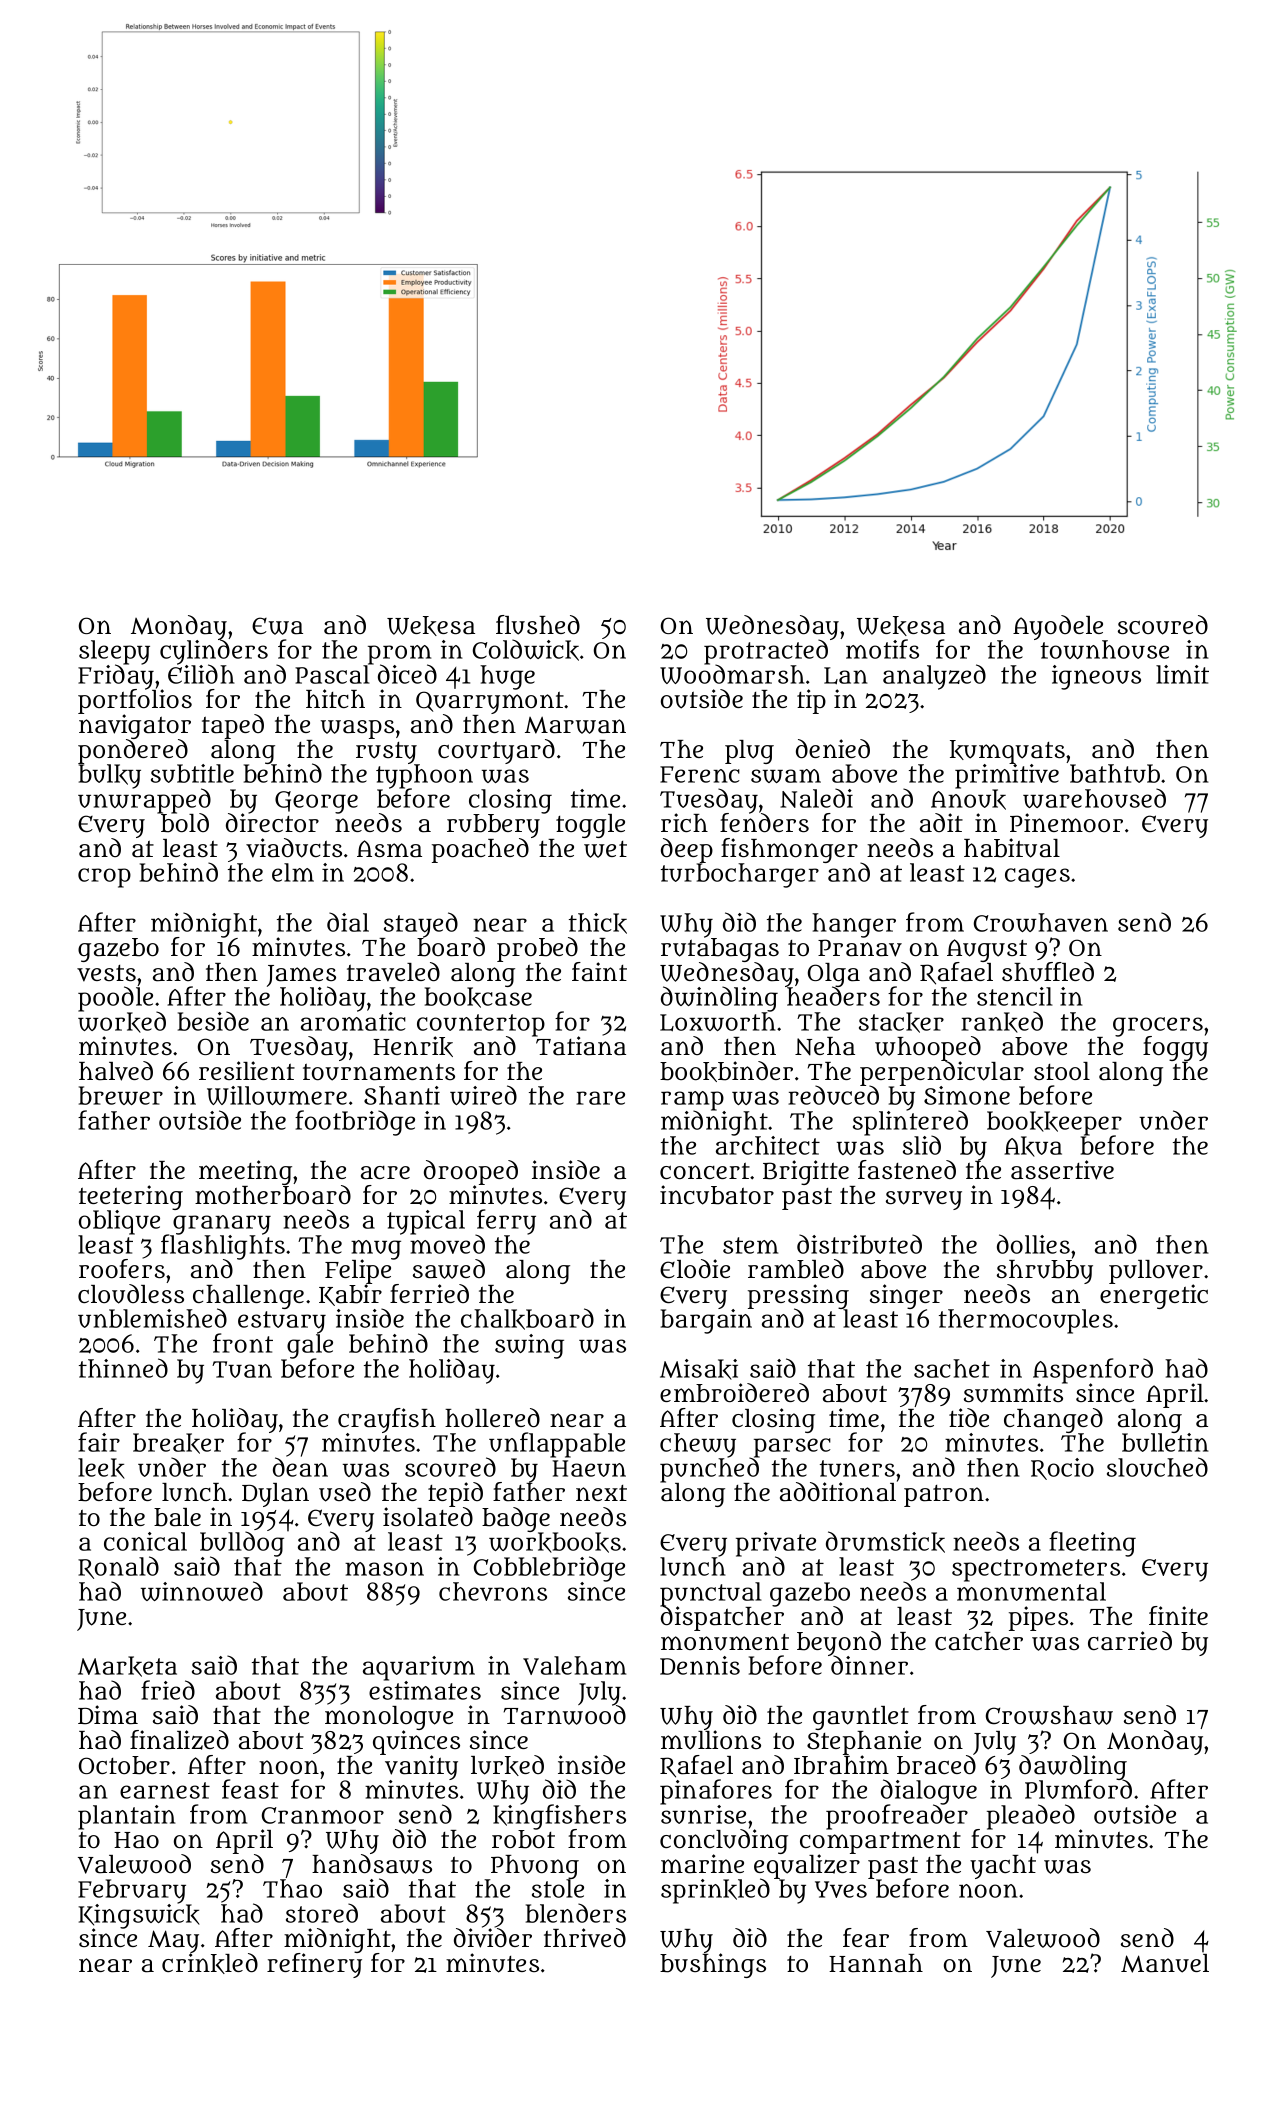  I want to click on bold, so click(184, 823).
